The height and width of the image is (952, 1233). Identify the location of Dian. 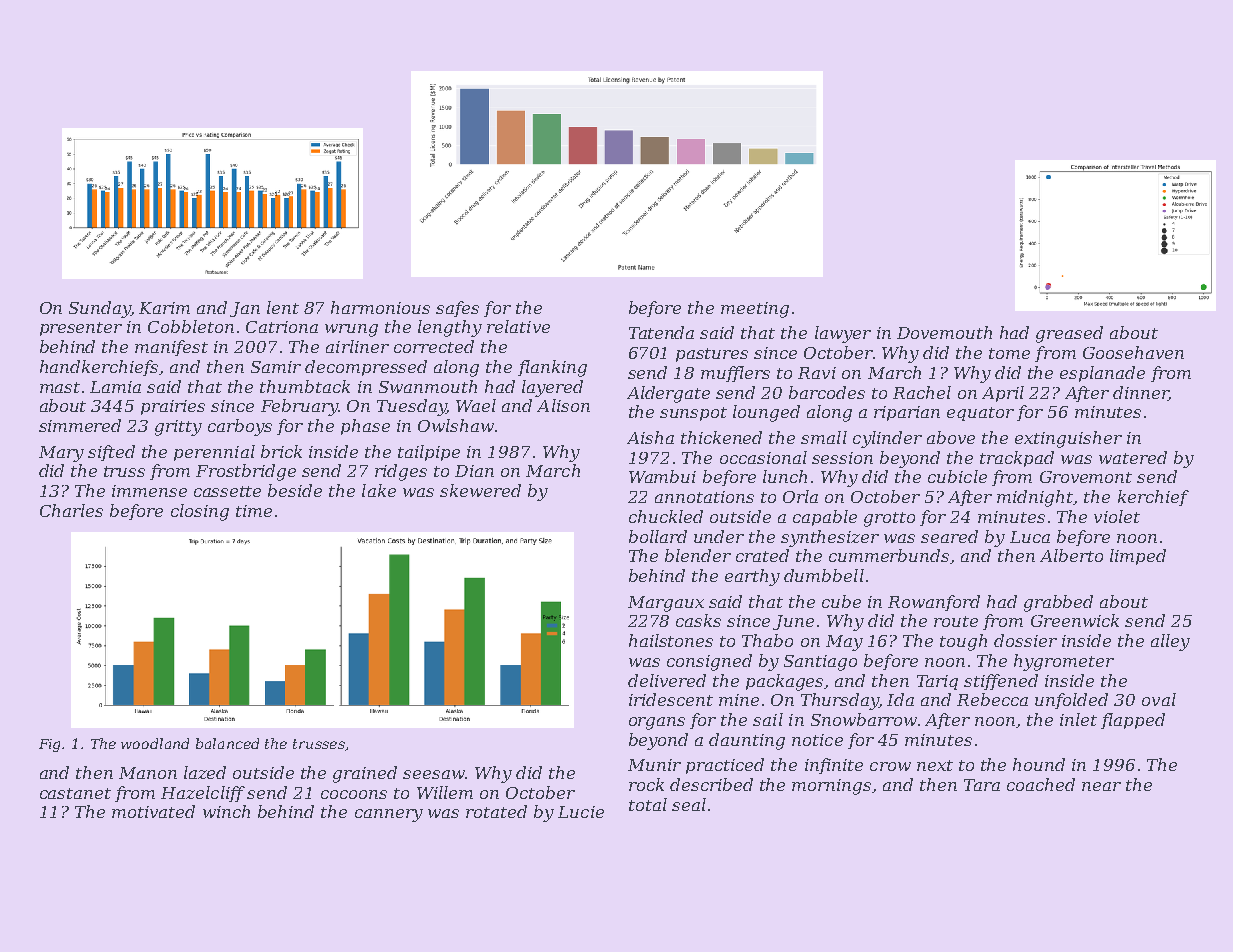
(474, 471).
